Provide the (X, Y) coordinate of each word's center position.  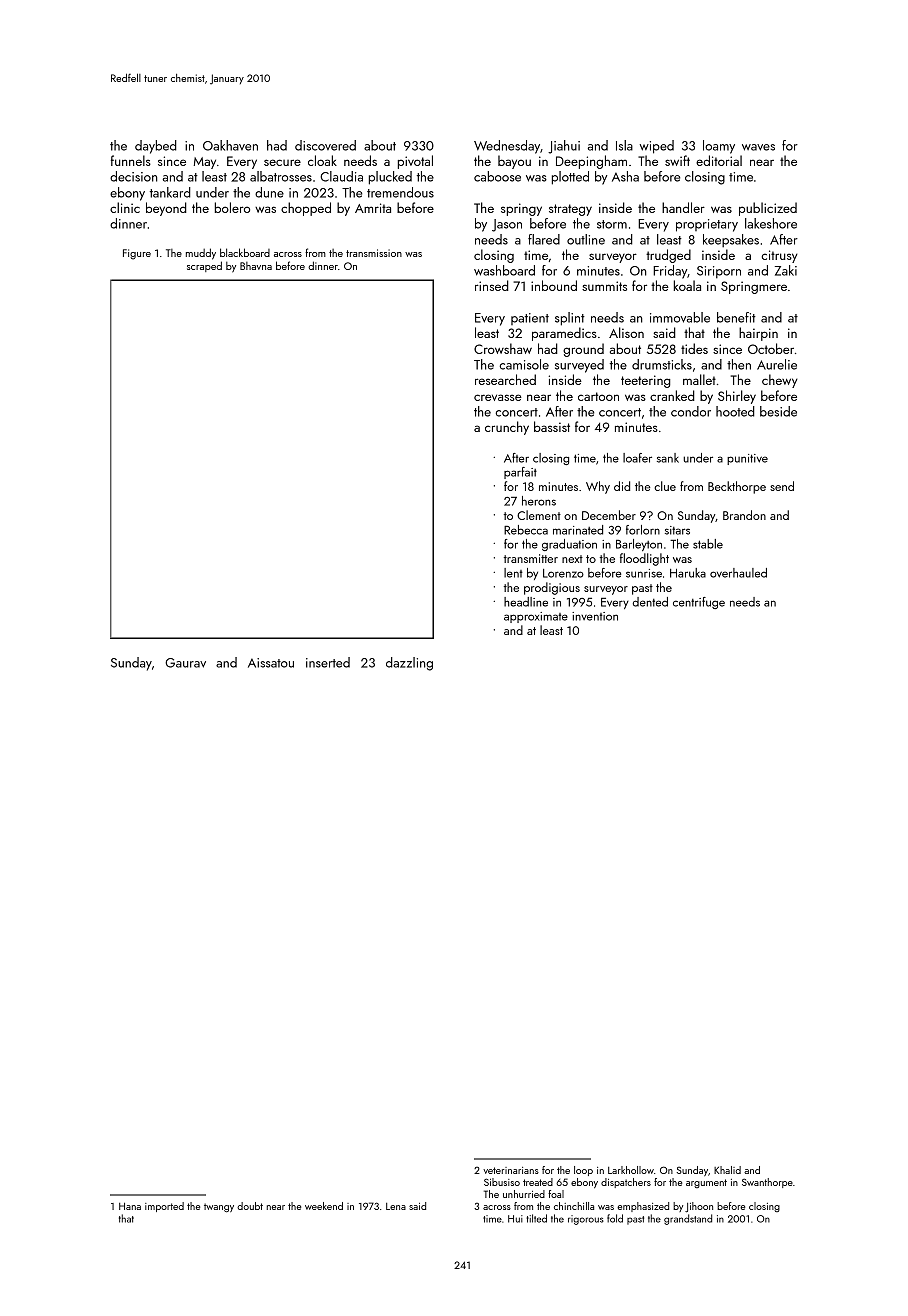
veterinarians (511, 1170)
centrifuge (699, 603)
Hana (130, 1206)
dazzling (409, 664)
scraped (204, 266)
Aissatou (271, 663)
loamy (719, 147)
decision (133, 176)
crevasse (498, 397)
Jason (507, 225)
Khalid (727, 1170)
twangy (219, 1208)
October (771, 348)
